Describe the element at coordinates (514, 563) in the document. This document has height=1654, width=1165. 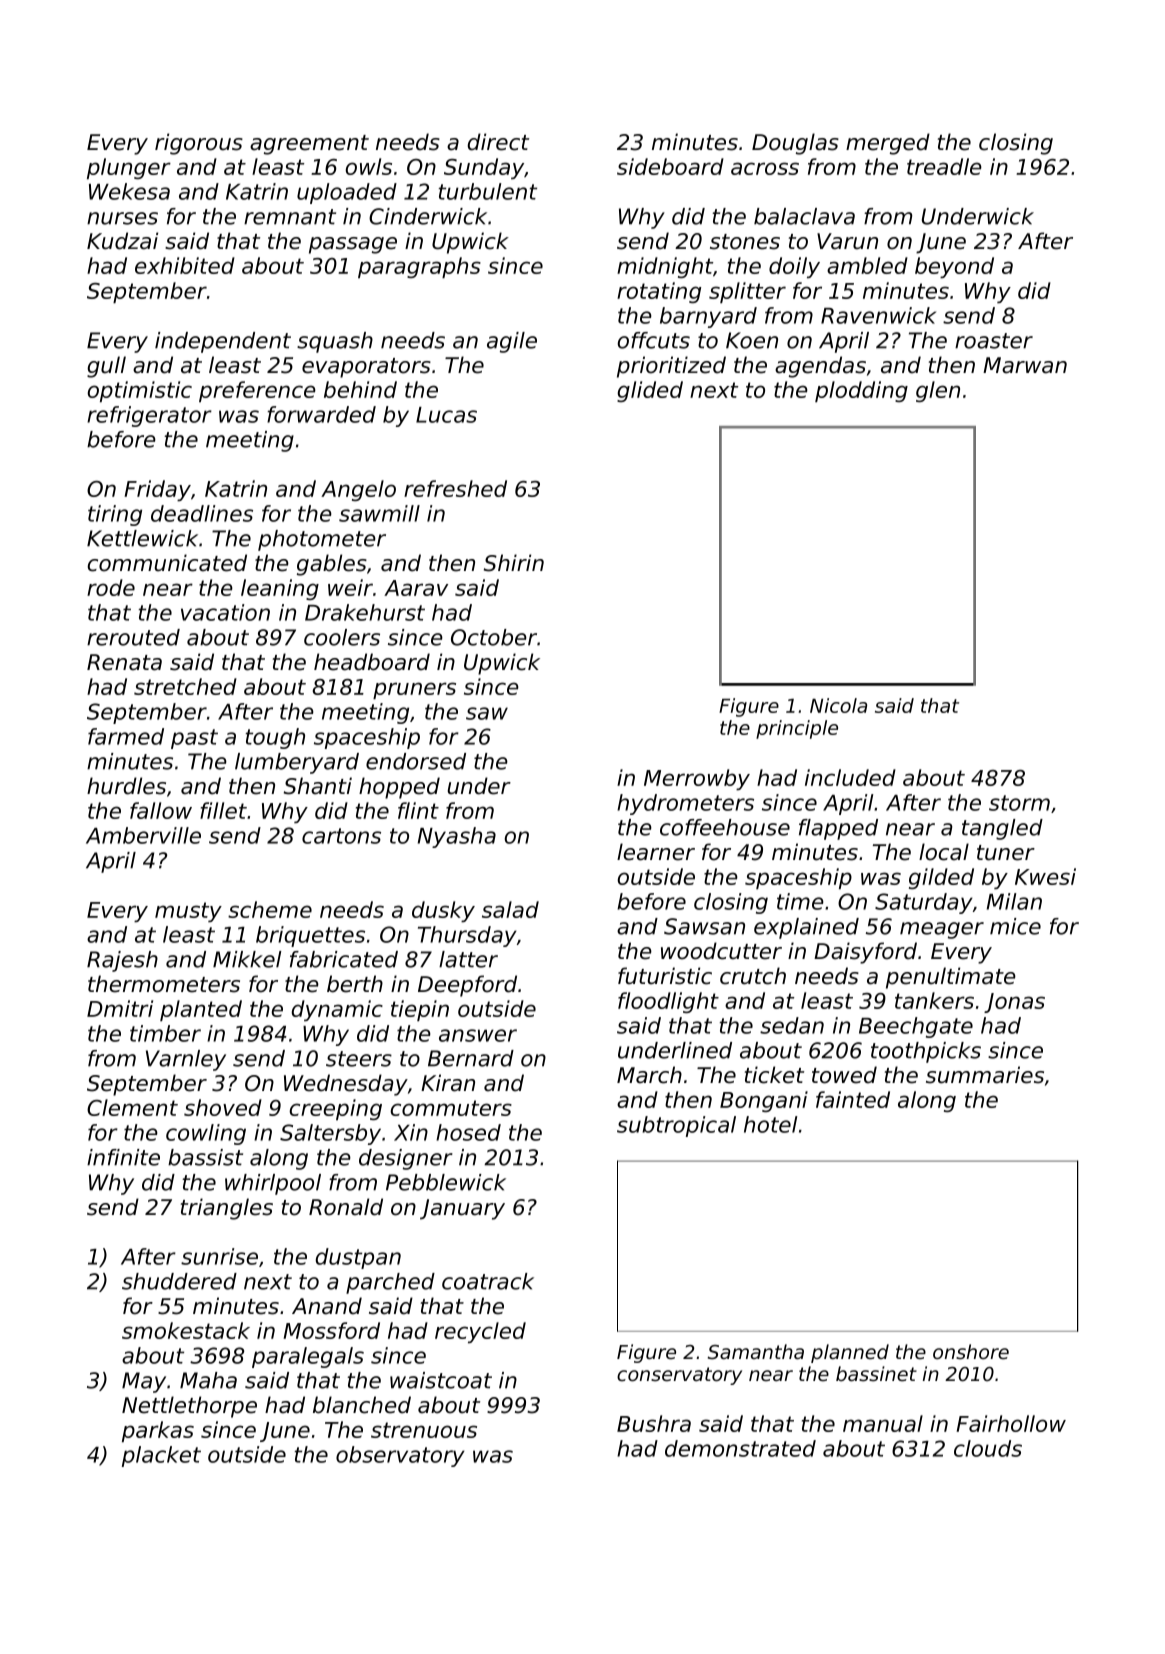
I see `Shirin` at that location.
